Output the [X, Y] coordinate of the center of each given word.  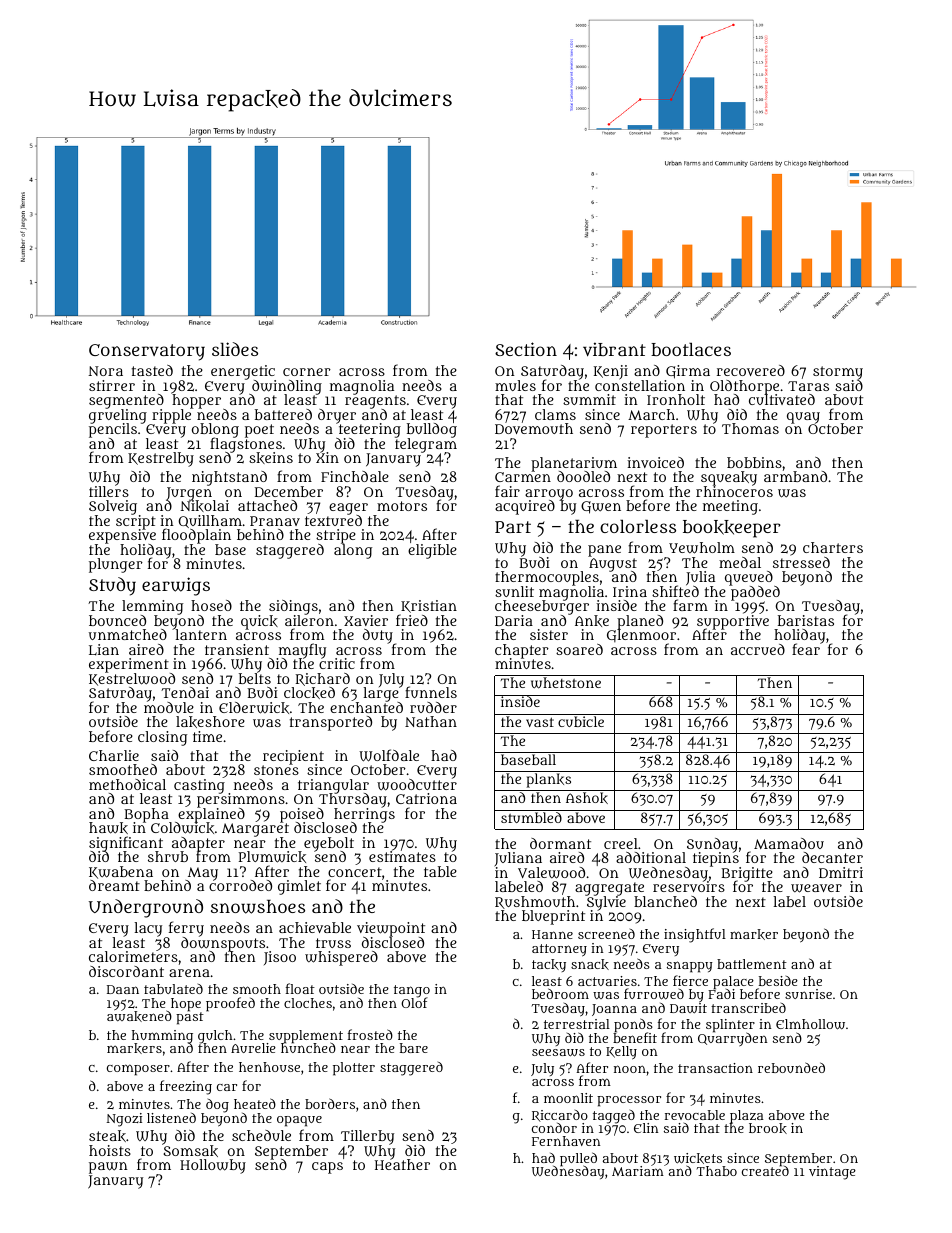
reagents [375, 402]
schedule [261, 1135]
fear [806, 649]
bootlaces [691, 349]
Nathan [431, 721]
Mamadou [789, 843]
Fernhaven [566, 1141]
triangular [333, 786]
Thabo [717, 1171]
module [169, 707]
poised [302, 815]
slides [235, 349]
